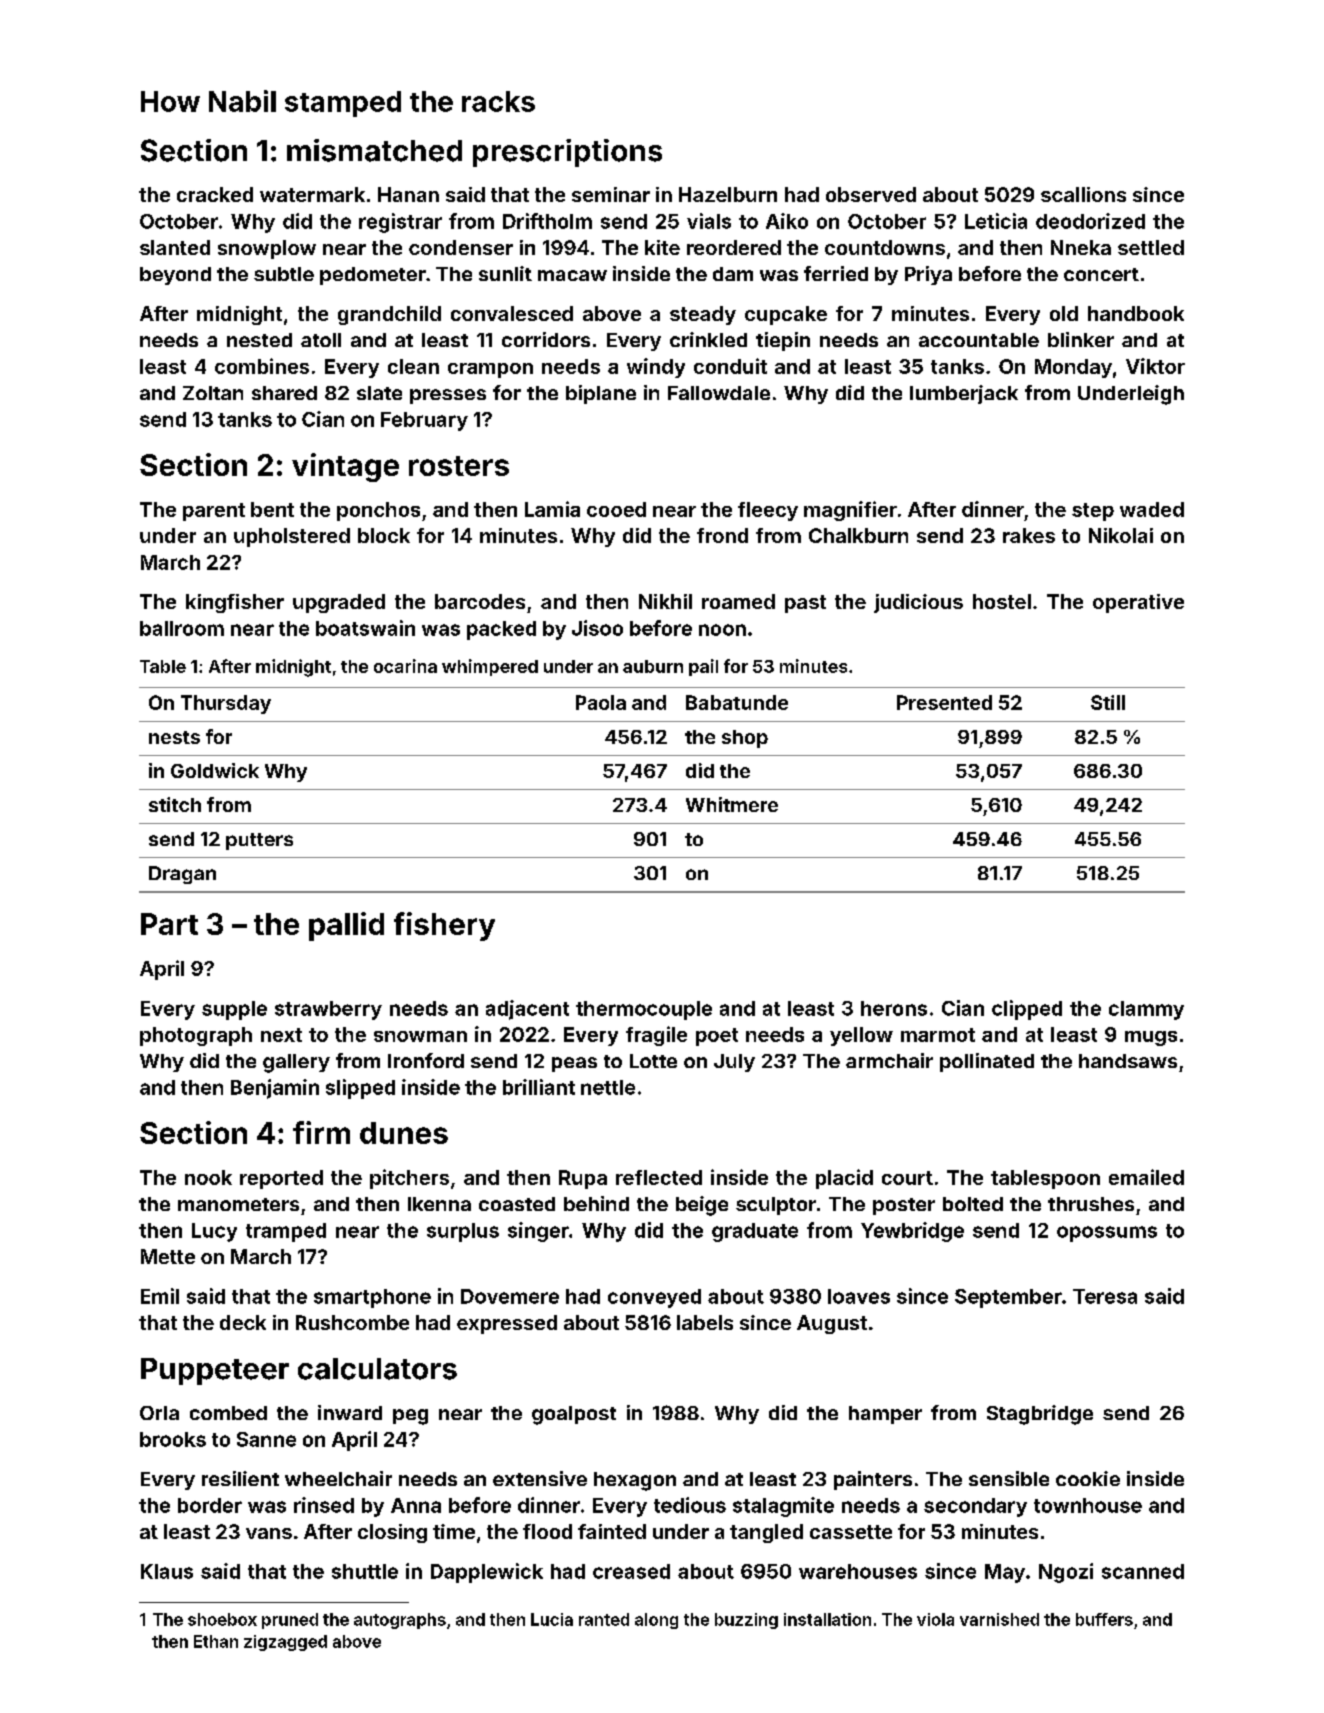 The image size is (1324, 1713). Describe the element at coordinates (547, 1531) in the screenshot. I see `flood` at that location.
